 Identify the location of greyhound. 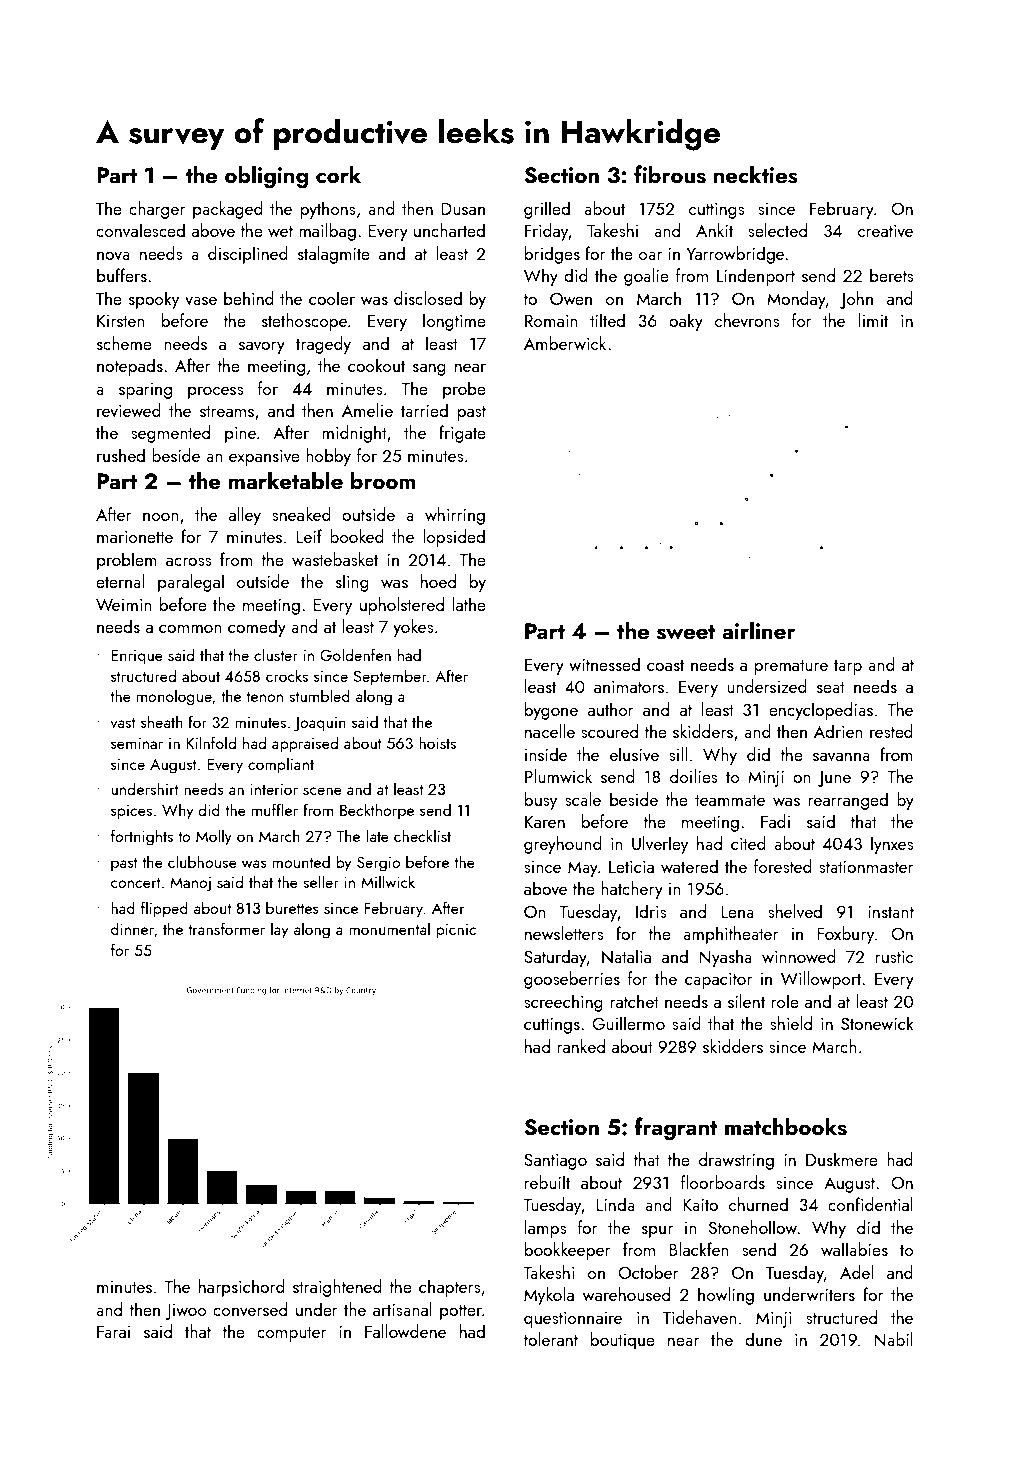
(563, 845).
